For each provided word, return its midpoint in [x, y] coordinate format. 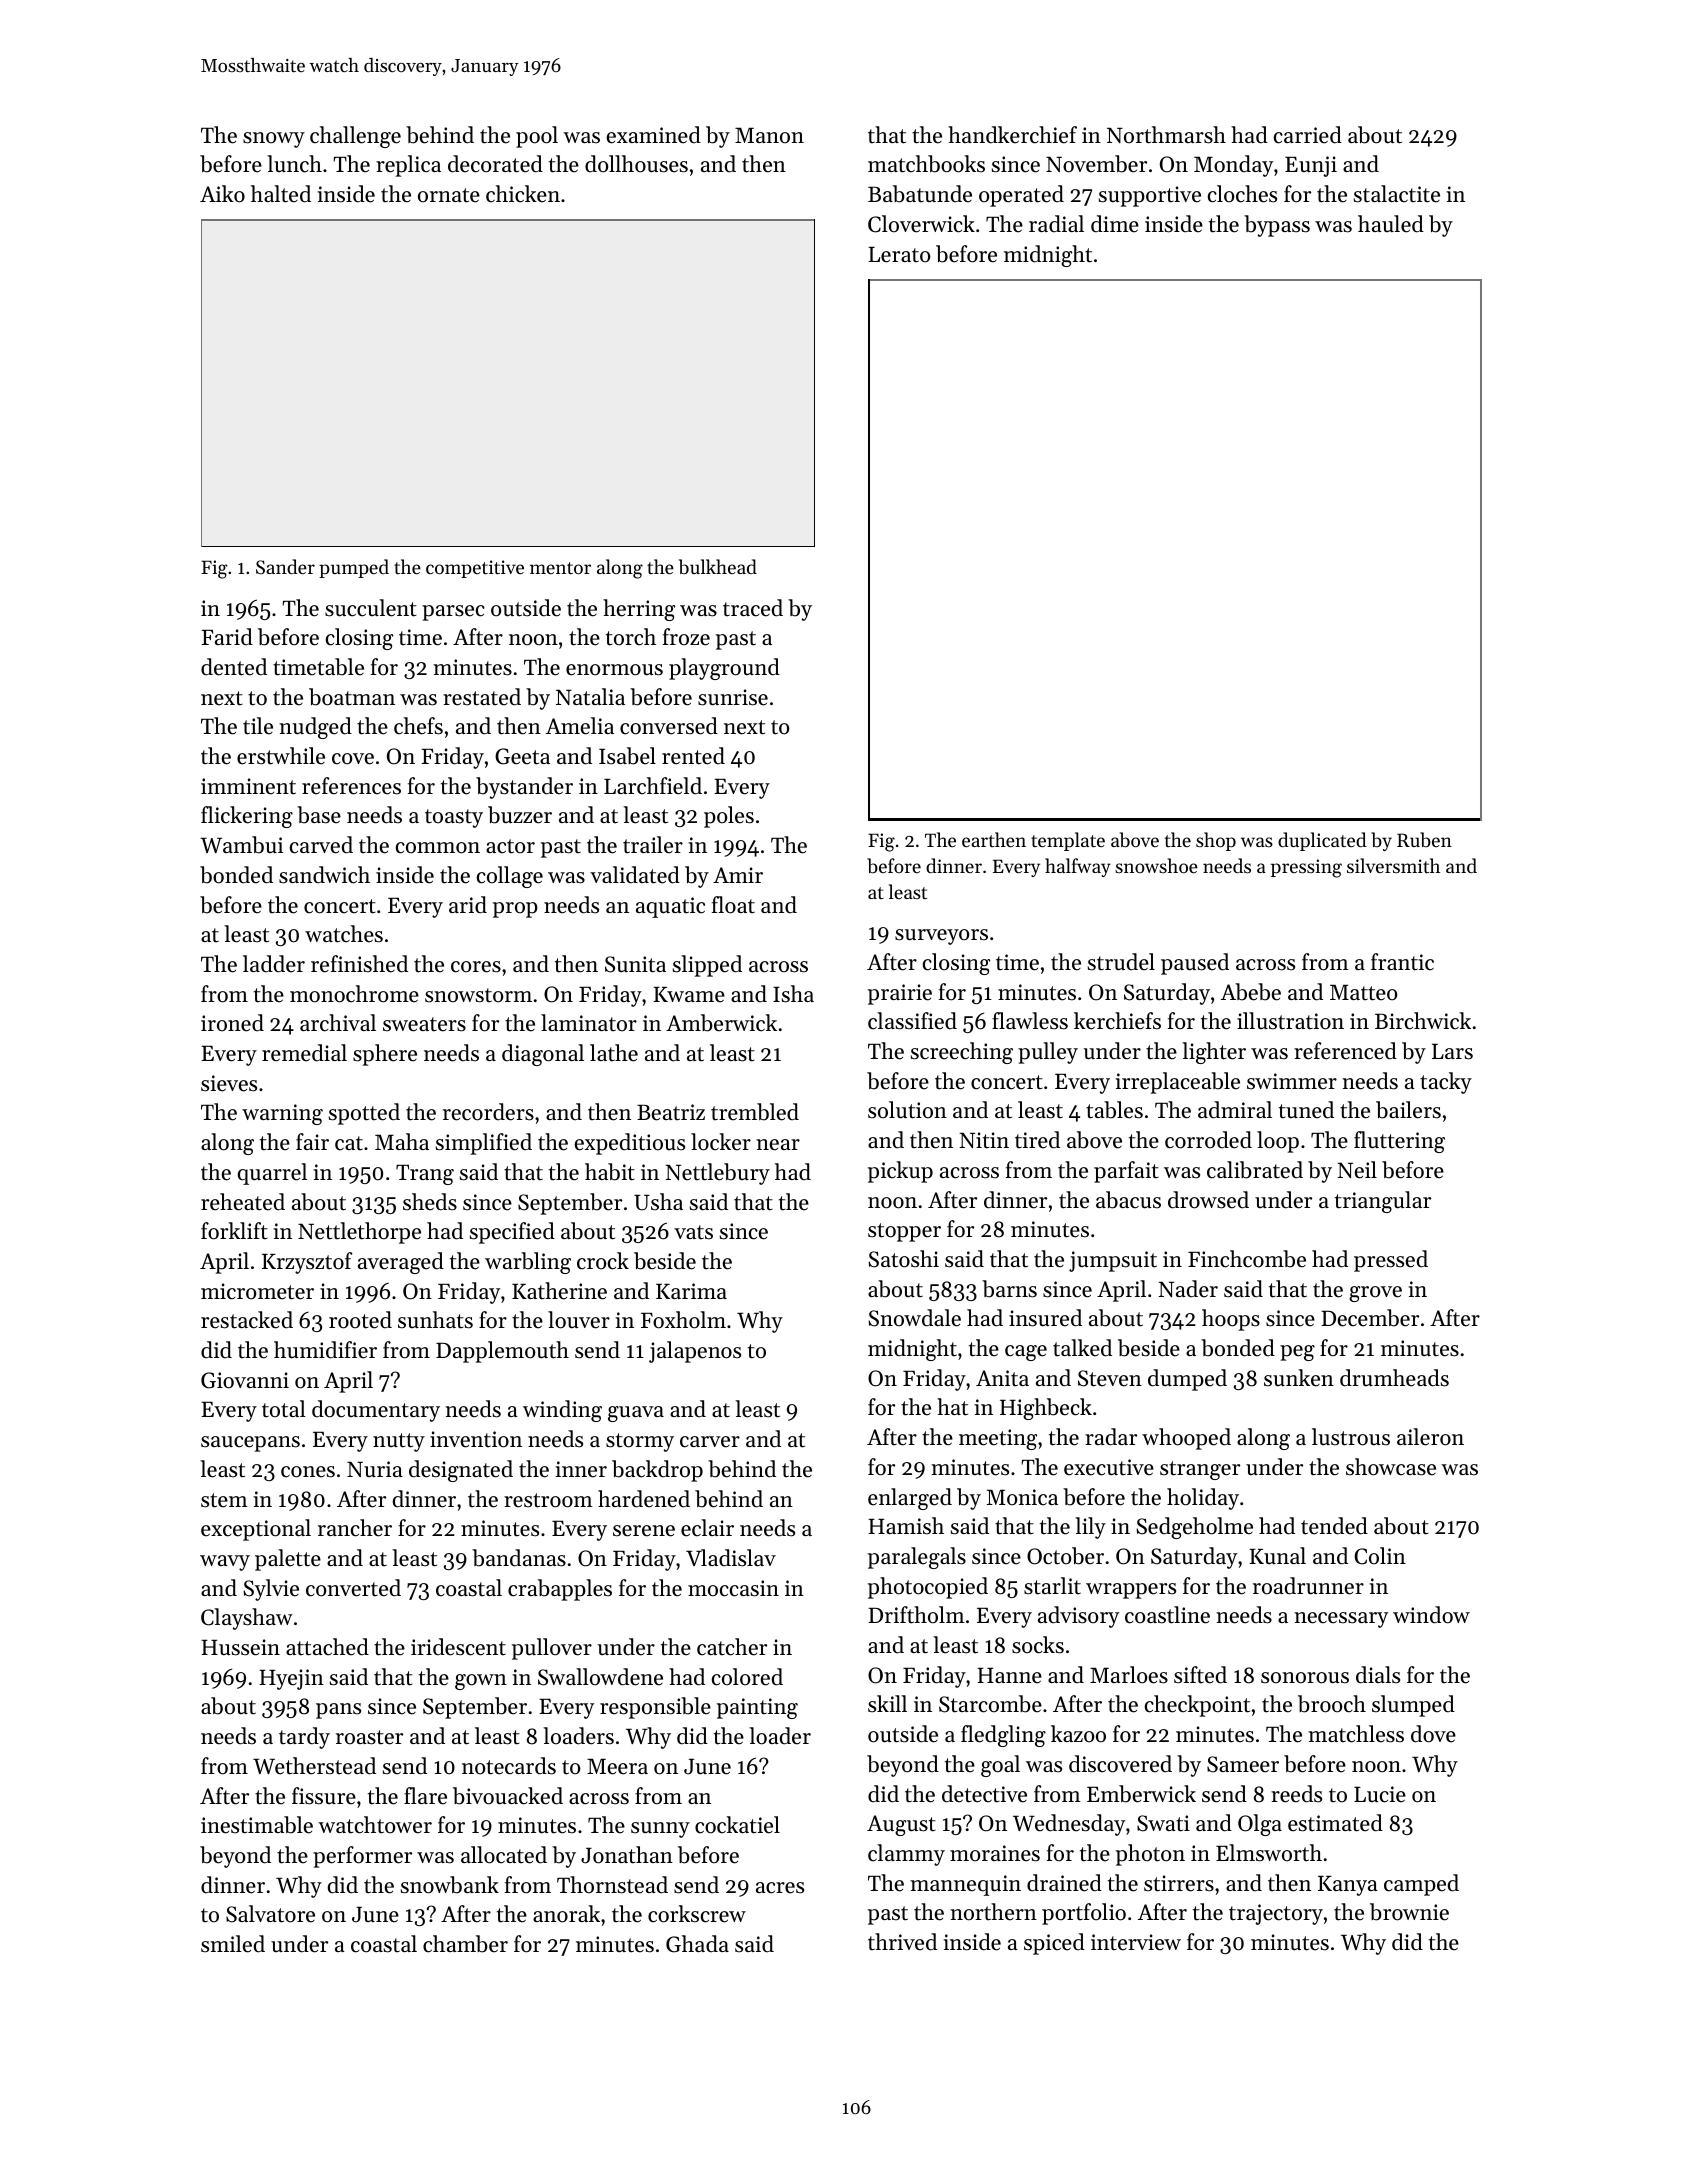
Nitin [984, 1140]
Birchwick [1423, 1021]
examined [654, 135]
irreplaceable [1177, 1083]
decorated [495, 164]
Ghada [697, 1944]
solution [907, 1110]
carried [1308, 135]
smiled [233, 1944]
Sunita [635, 964]
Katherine [559, 1291]
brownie [1409, 1912]
